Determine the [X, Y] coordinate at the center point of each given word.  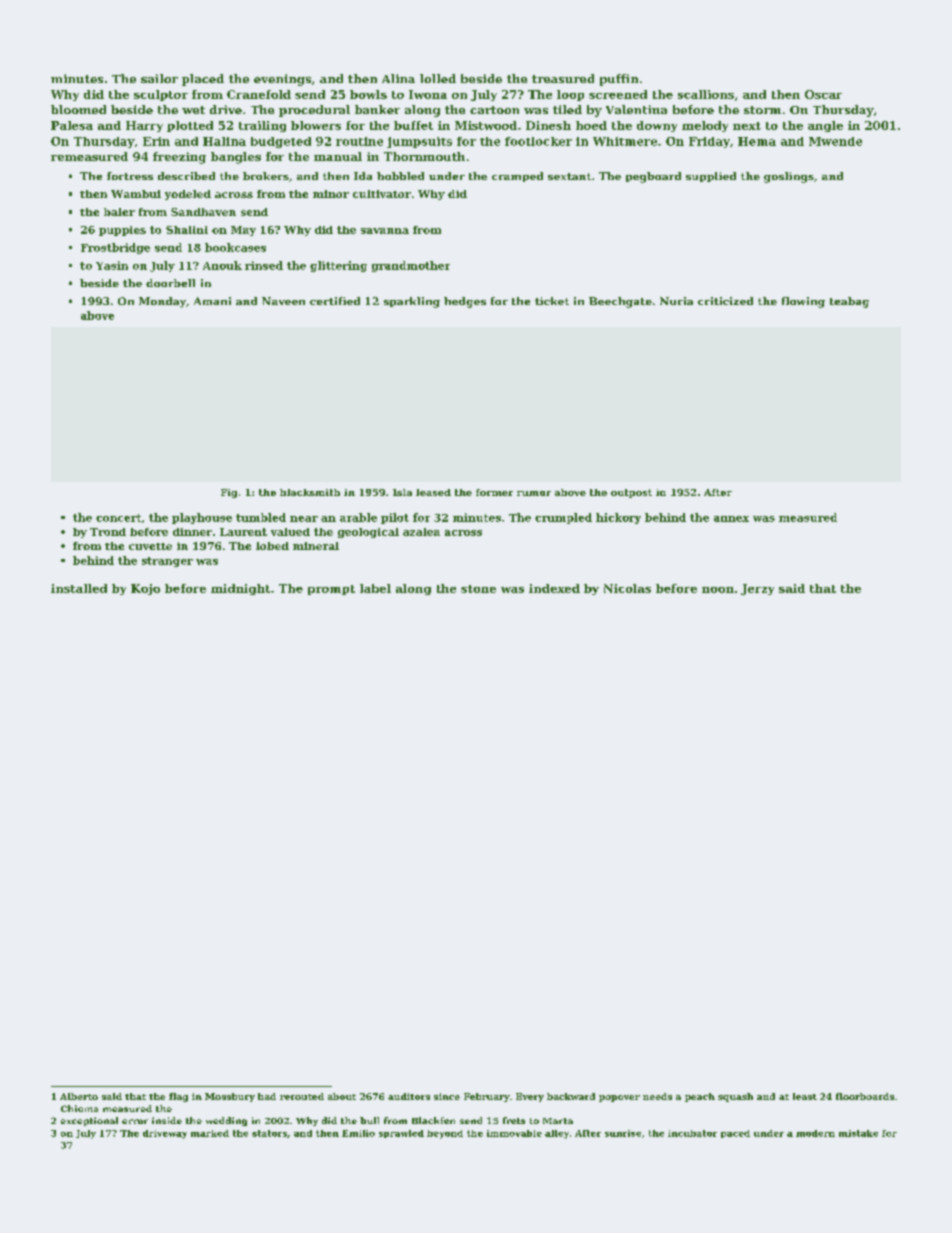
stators [269, 1133]
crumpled [563, 518]
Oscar [823, 94]
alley [557, 1134]
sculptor [161, 95]
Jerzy [757, 589]
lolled [438, 78]
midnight [240, 589]
